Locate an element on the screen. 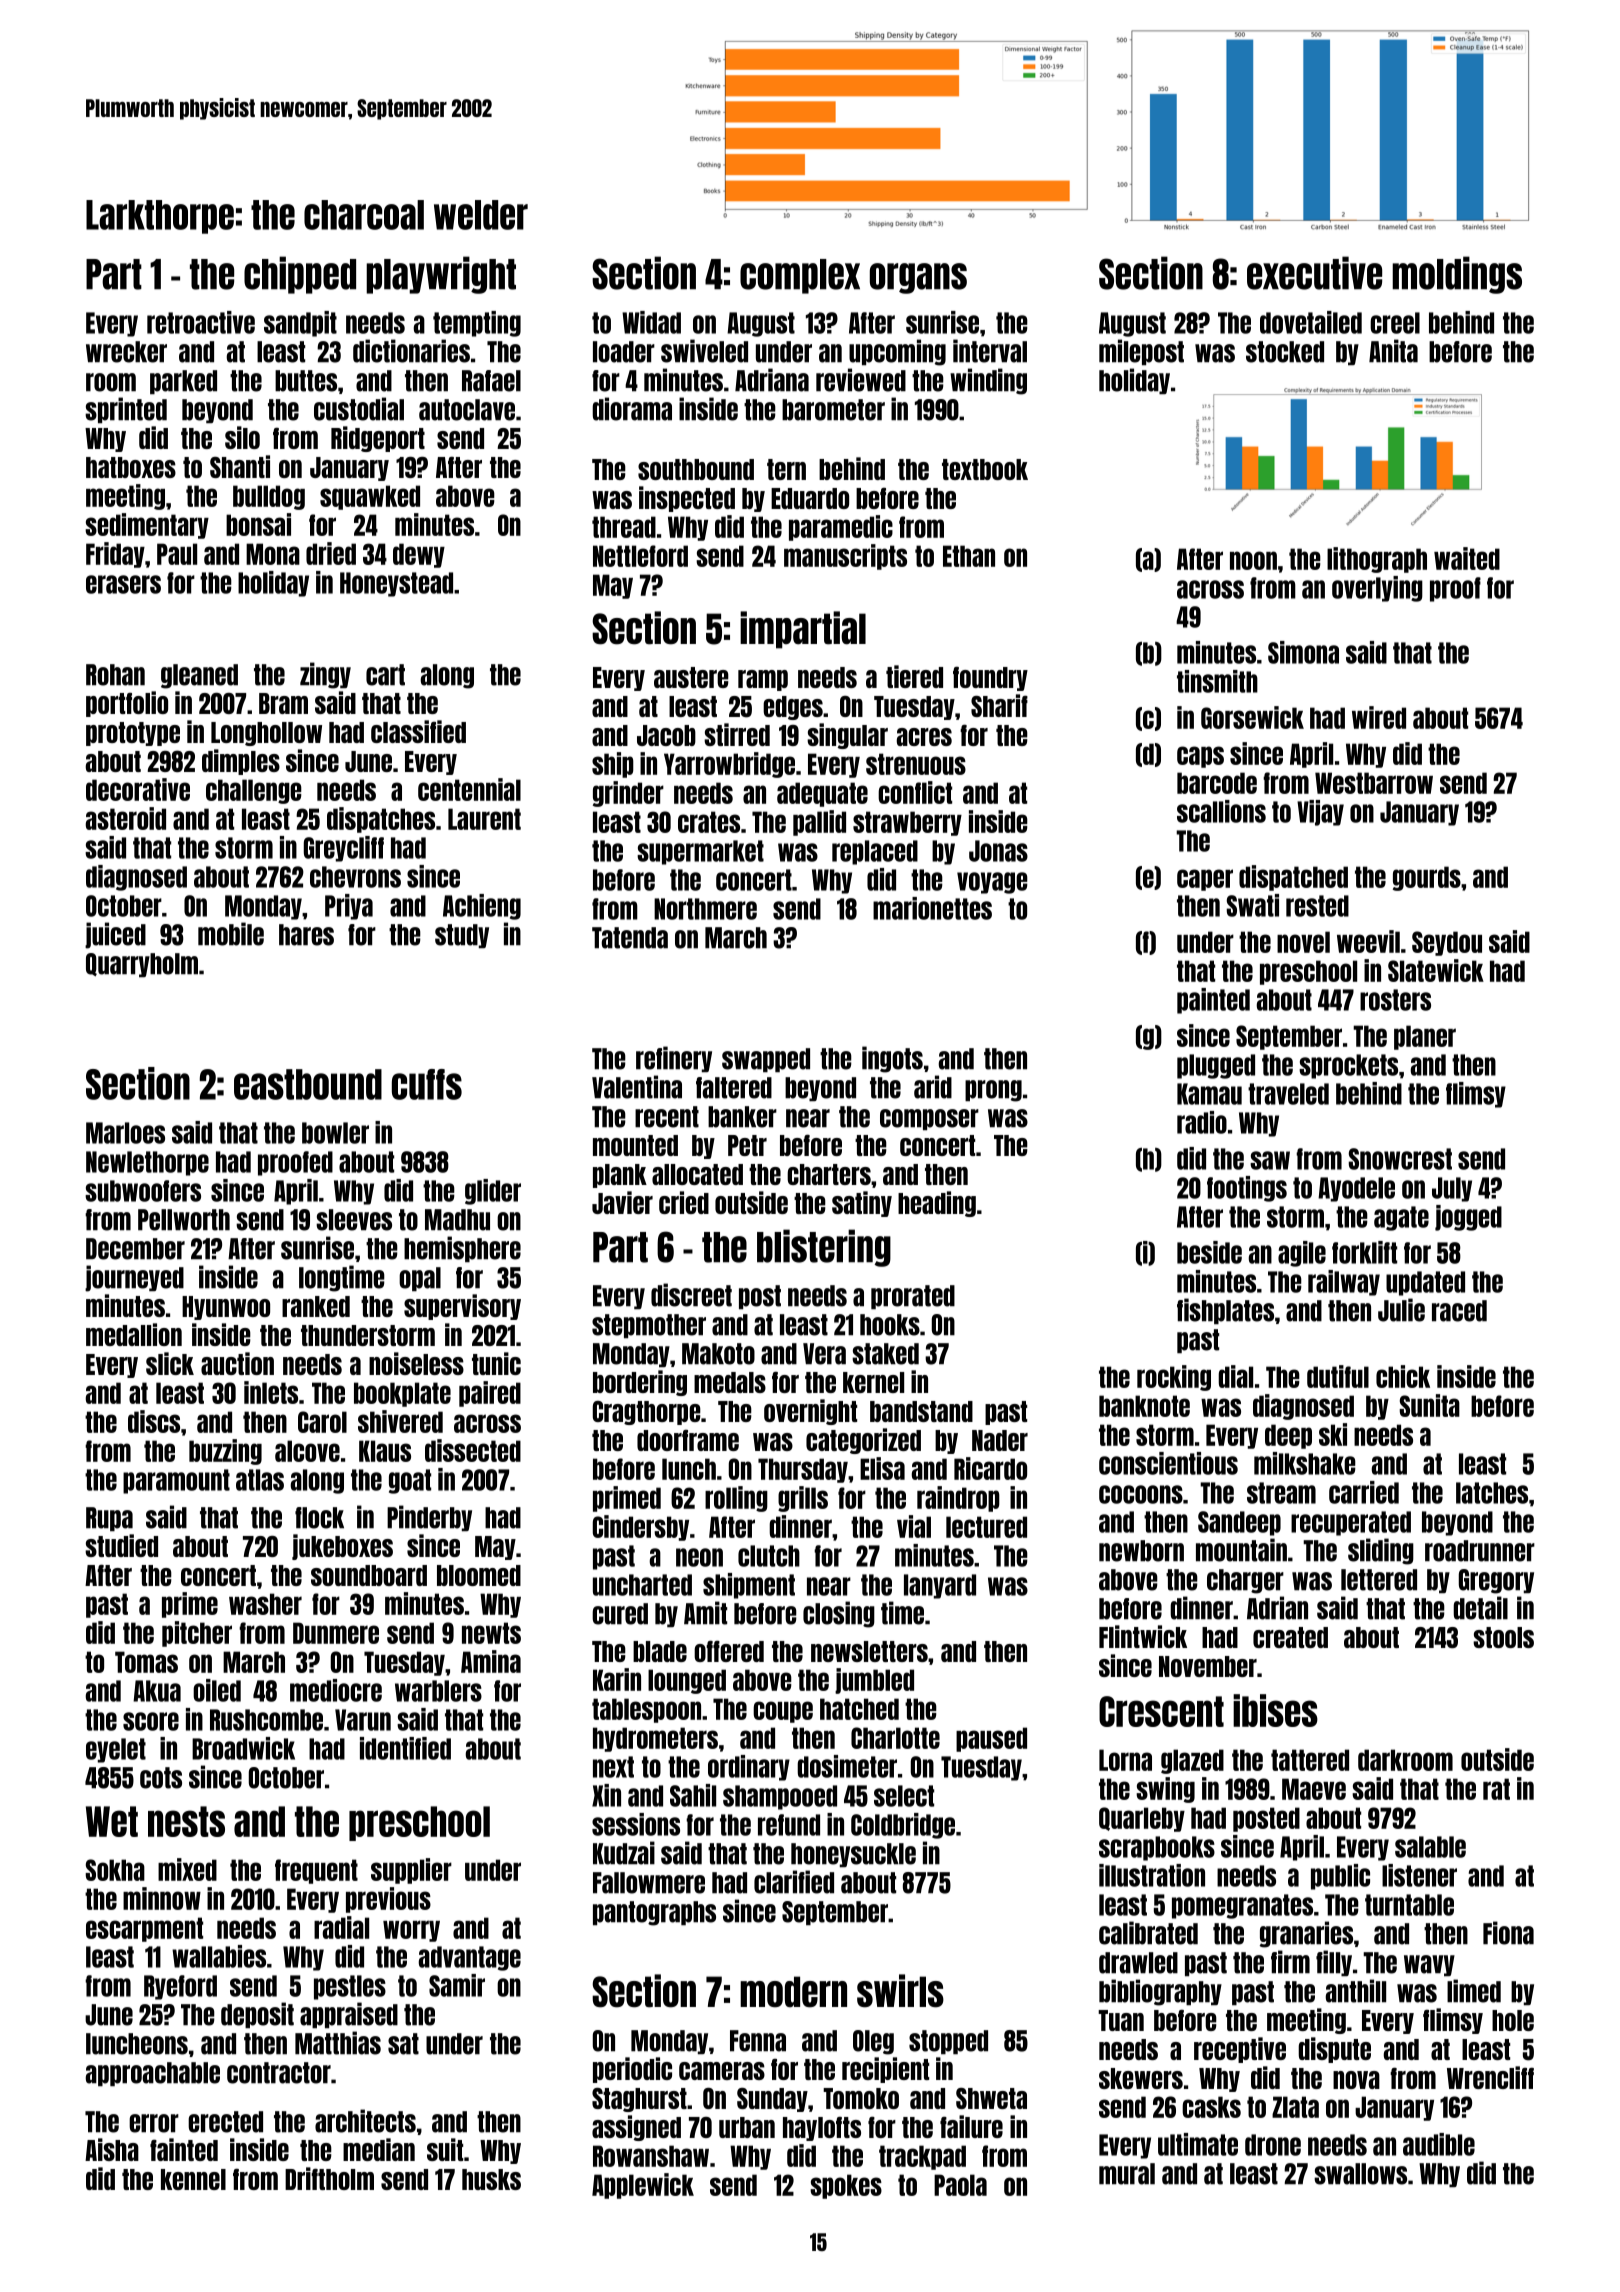 This screenshot has height=2292, width=1620. swiveled is located at coordinates (704, 351).
